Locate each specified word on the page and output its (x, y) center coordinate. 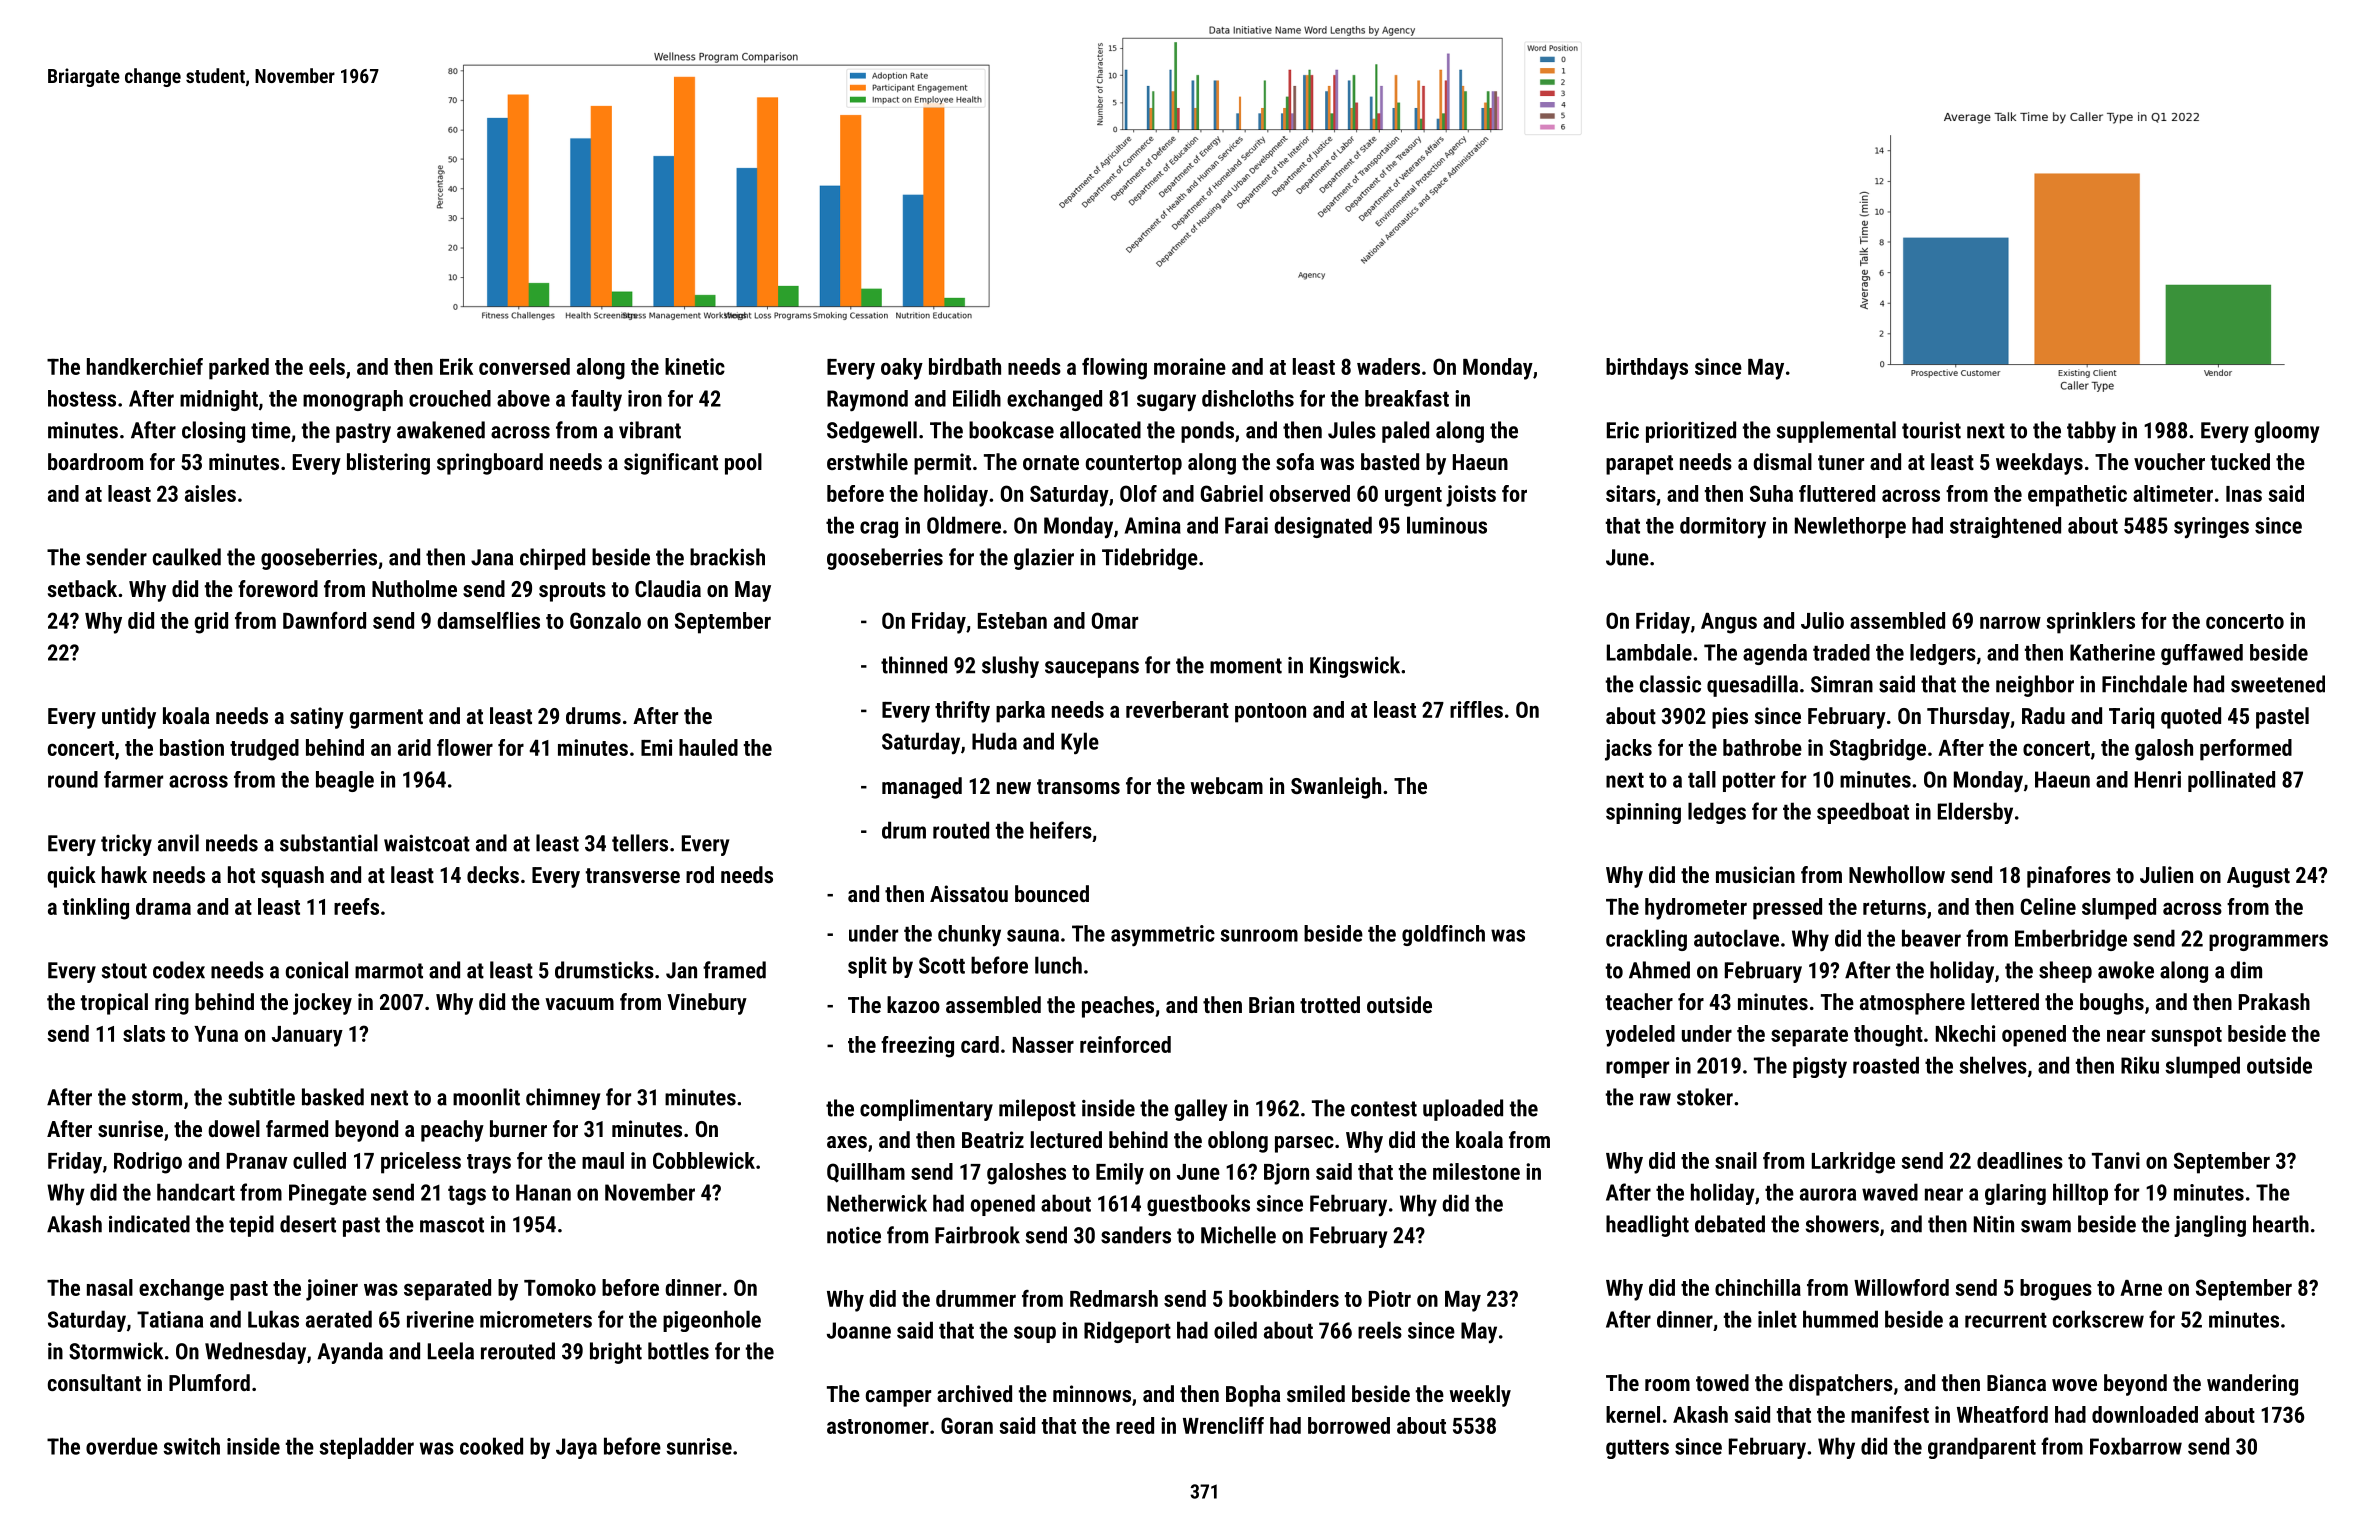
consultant (94, 1382)
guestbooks (1198, 1205)
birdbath (965, 366)
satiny (317, 718)
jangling (2210, 1226)
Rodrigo (148, 1163)
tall (1702, 779)
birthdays (1647, 369)
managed (922, 788)
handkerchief (145, 366)
